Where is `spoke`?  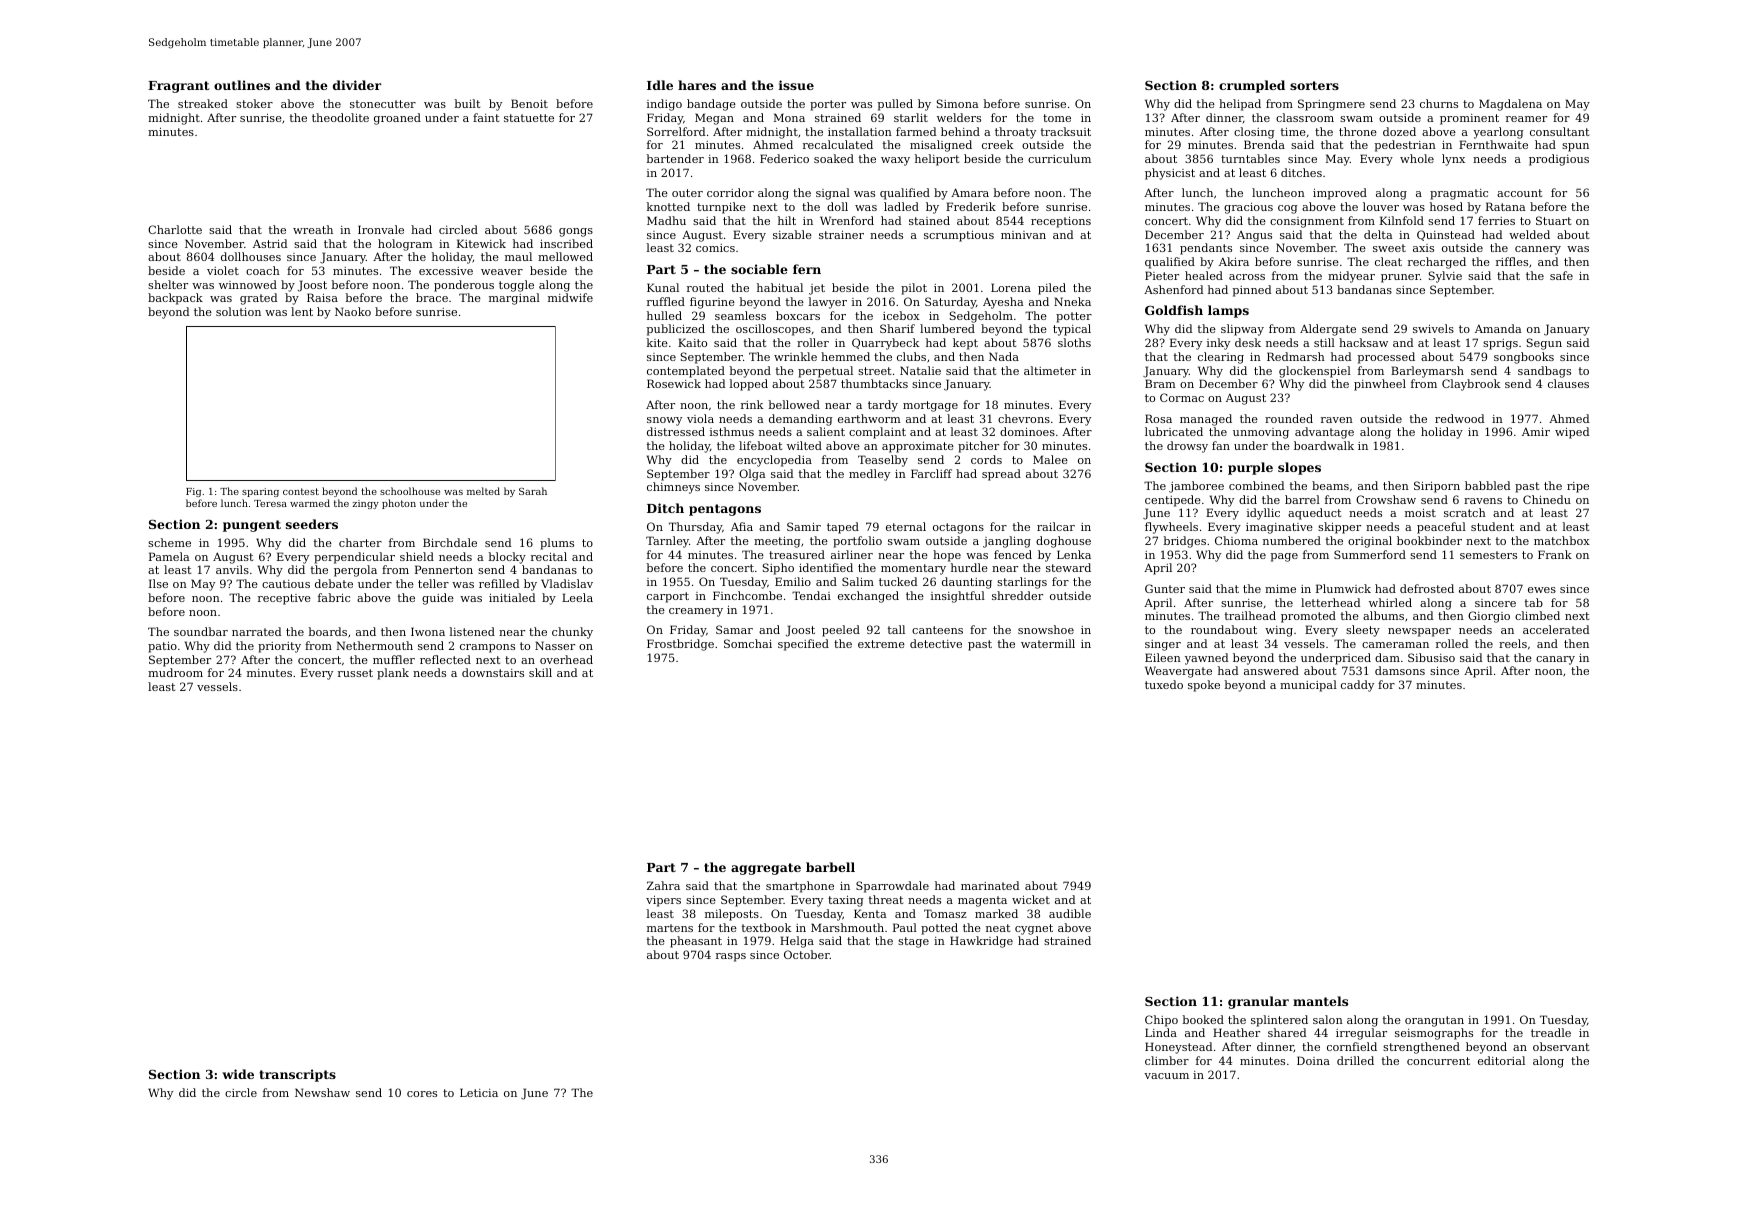 spoke is located at coordinates (1204, 686).
